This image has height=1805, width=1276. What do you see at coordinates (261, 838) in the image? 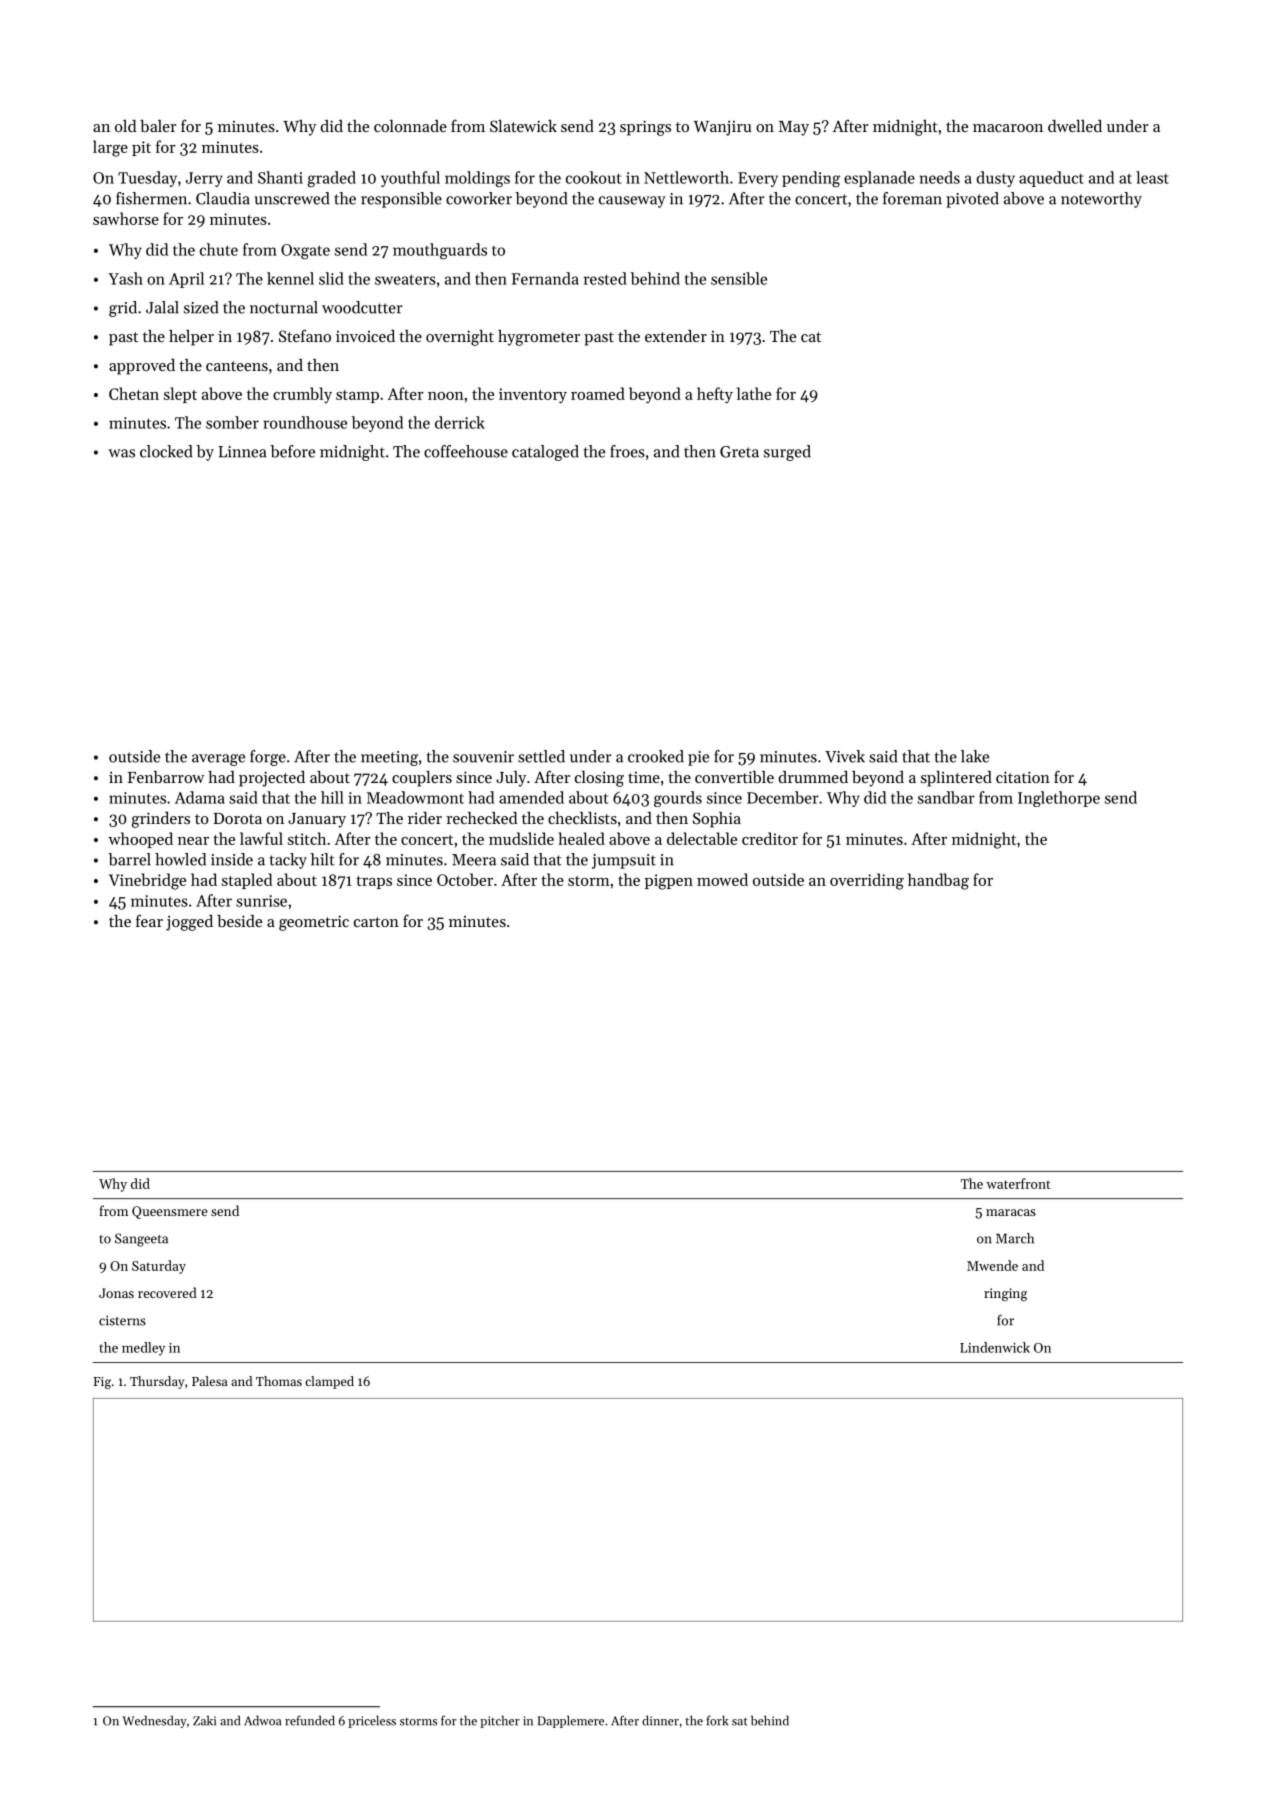
I see `lawful` at bounding box center [261, 838].
